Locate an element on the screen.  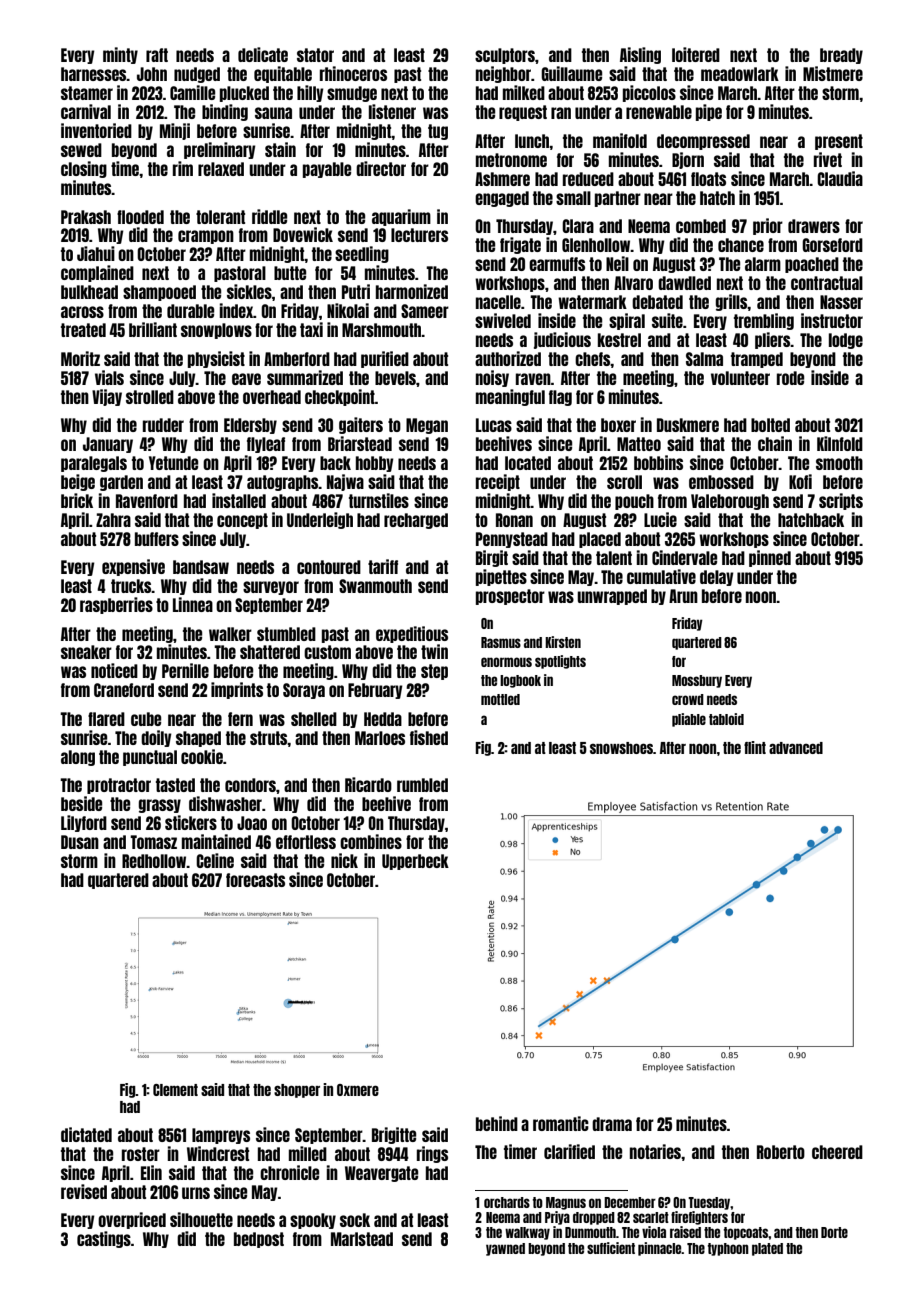
nudged is located at coordinates (197, 75).
